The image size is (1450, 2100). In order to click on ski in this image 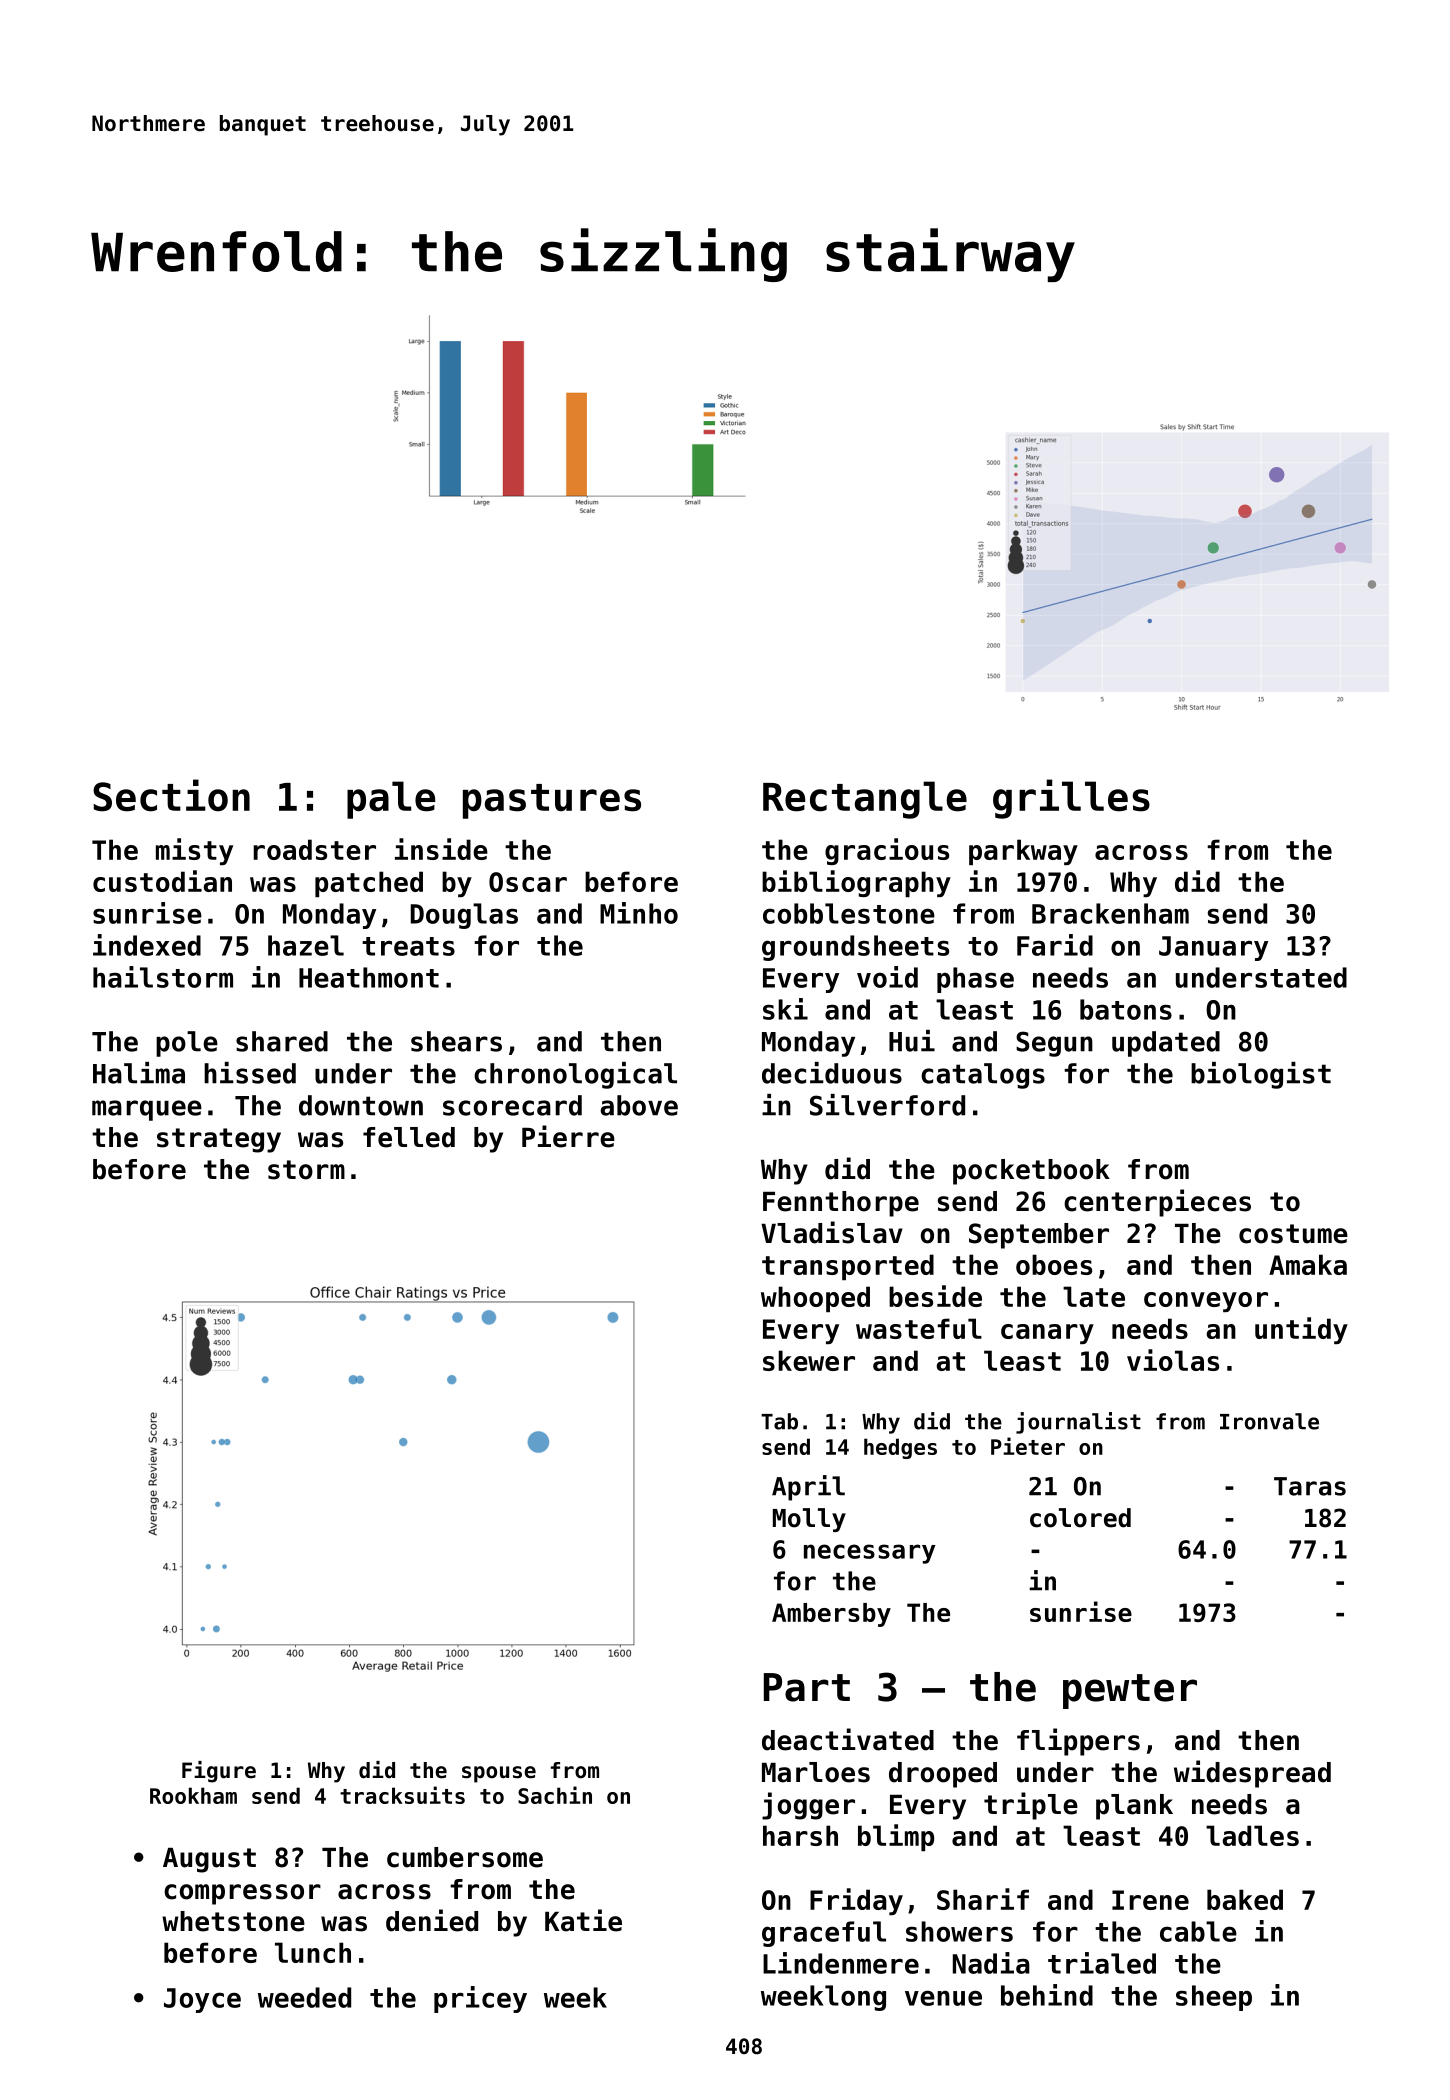, I will do `click(785, 1009)`.
